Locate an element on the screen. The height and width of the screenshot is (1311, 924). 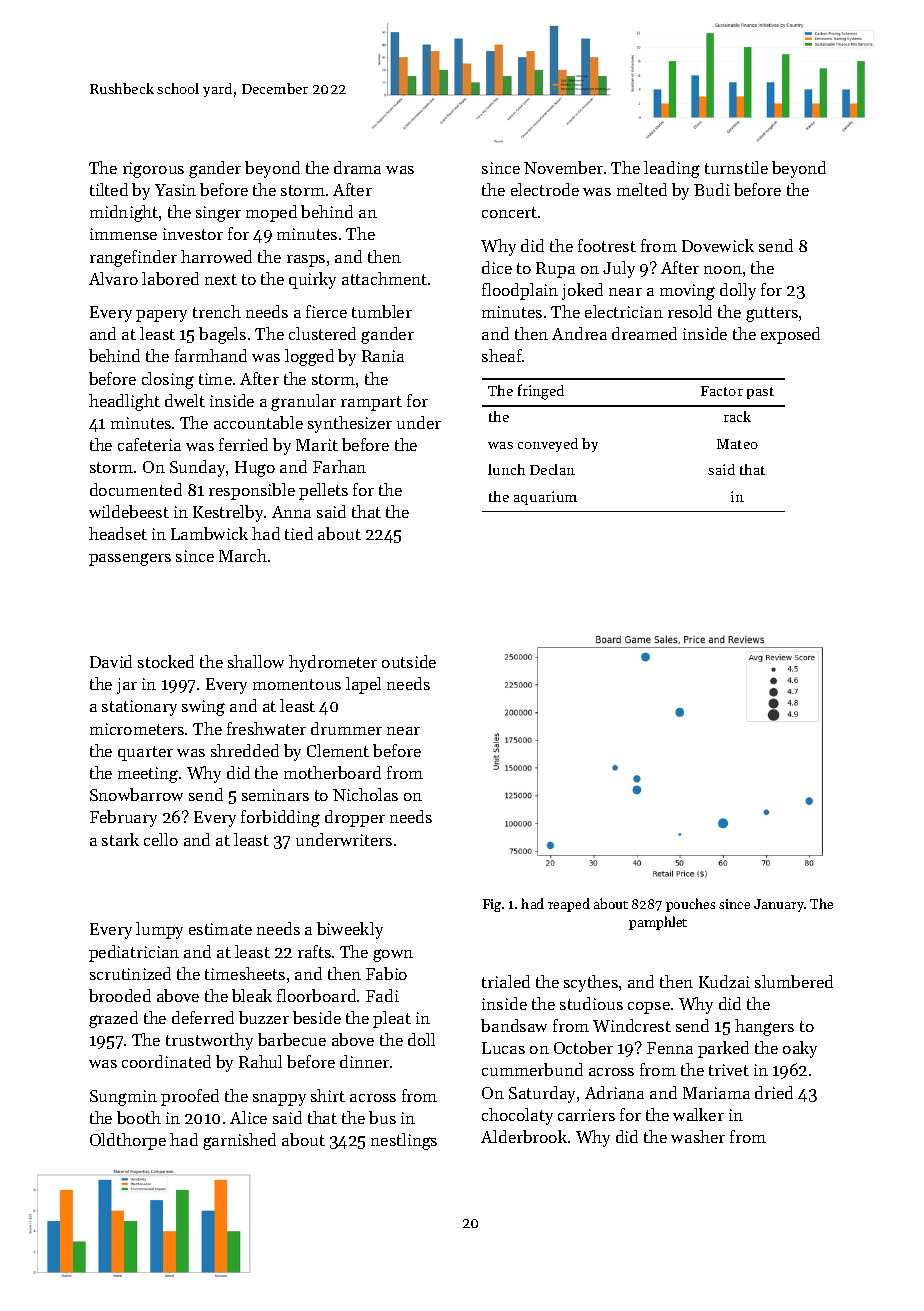
ferried is located at coordinates (243, 444).
